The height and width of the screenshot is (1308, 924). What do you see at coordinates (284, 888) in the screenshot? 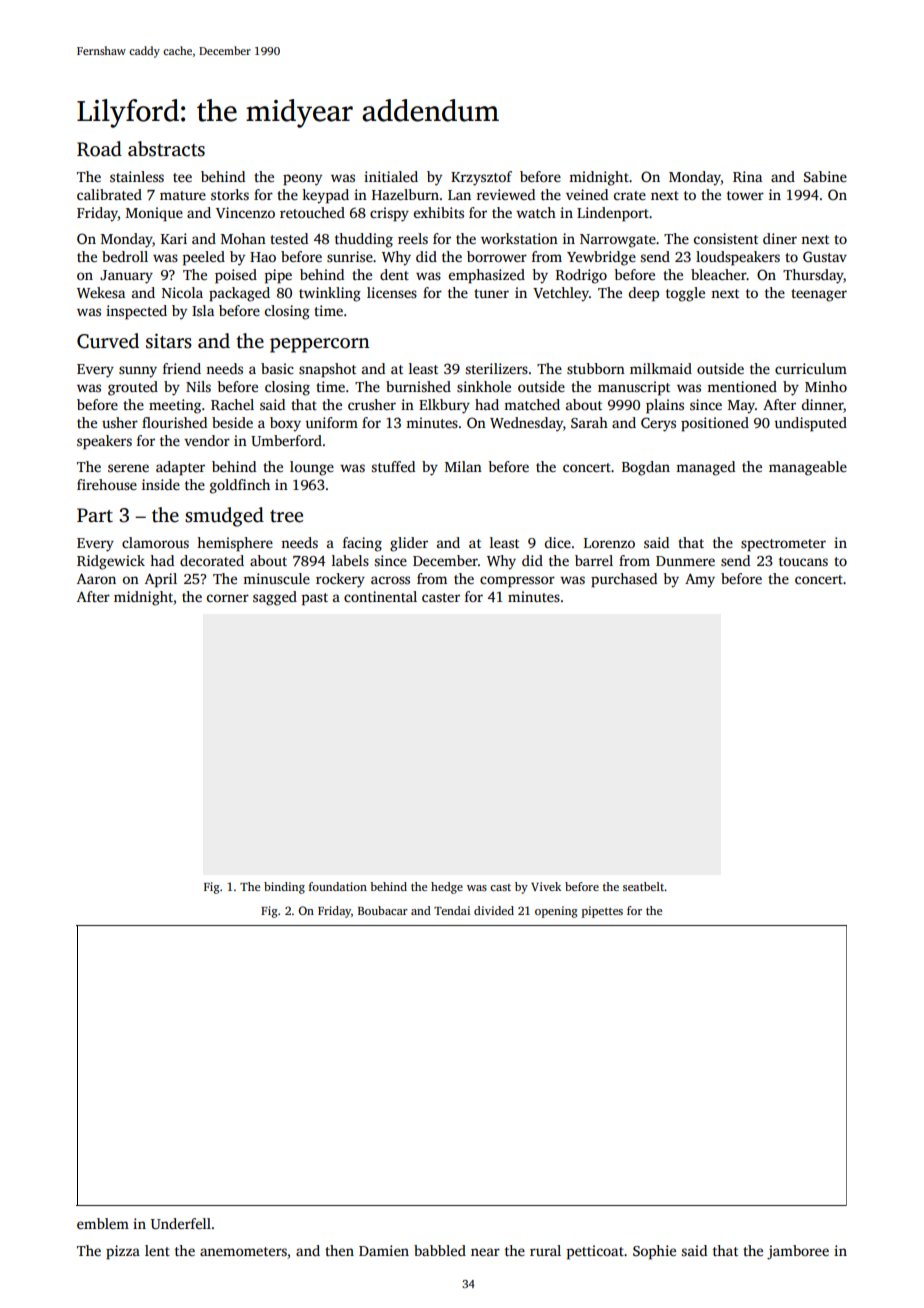
I see `binding` at bounding box center [284, 888].
